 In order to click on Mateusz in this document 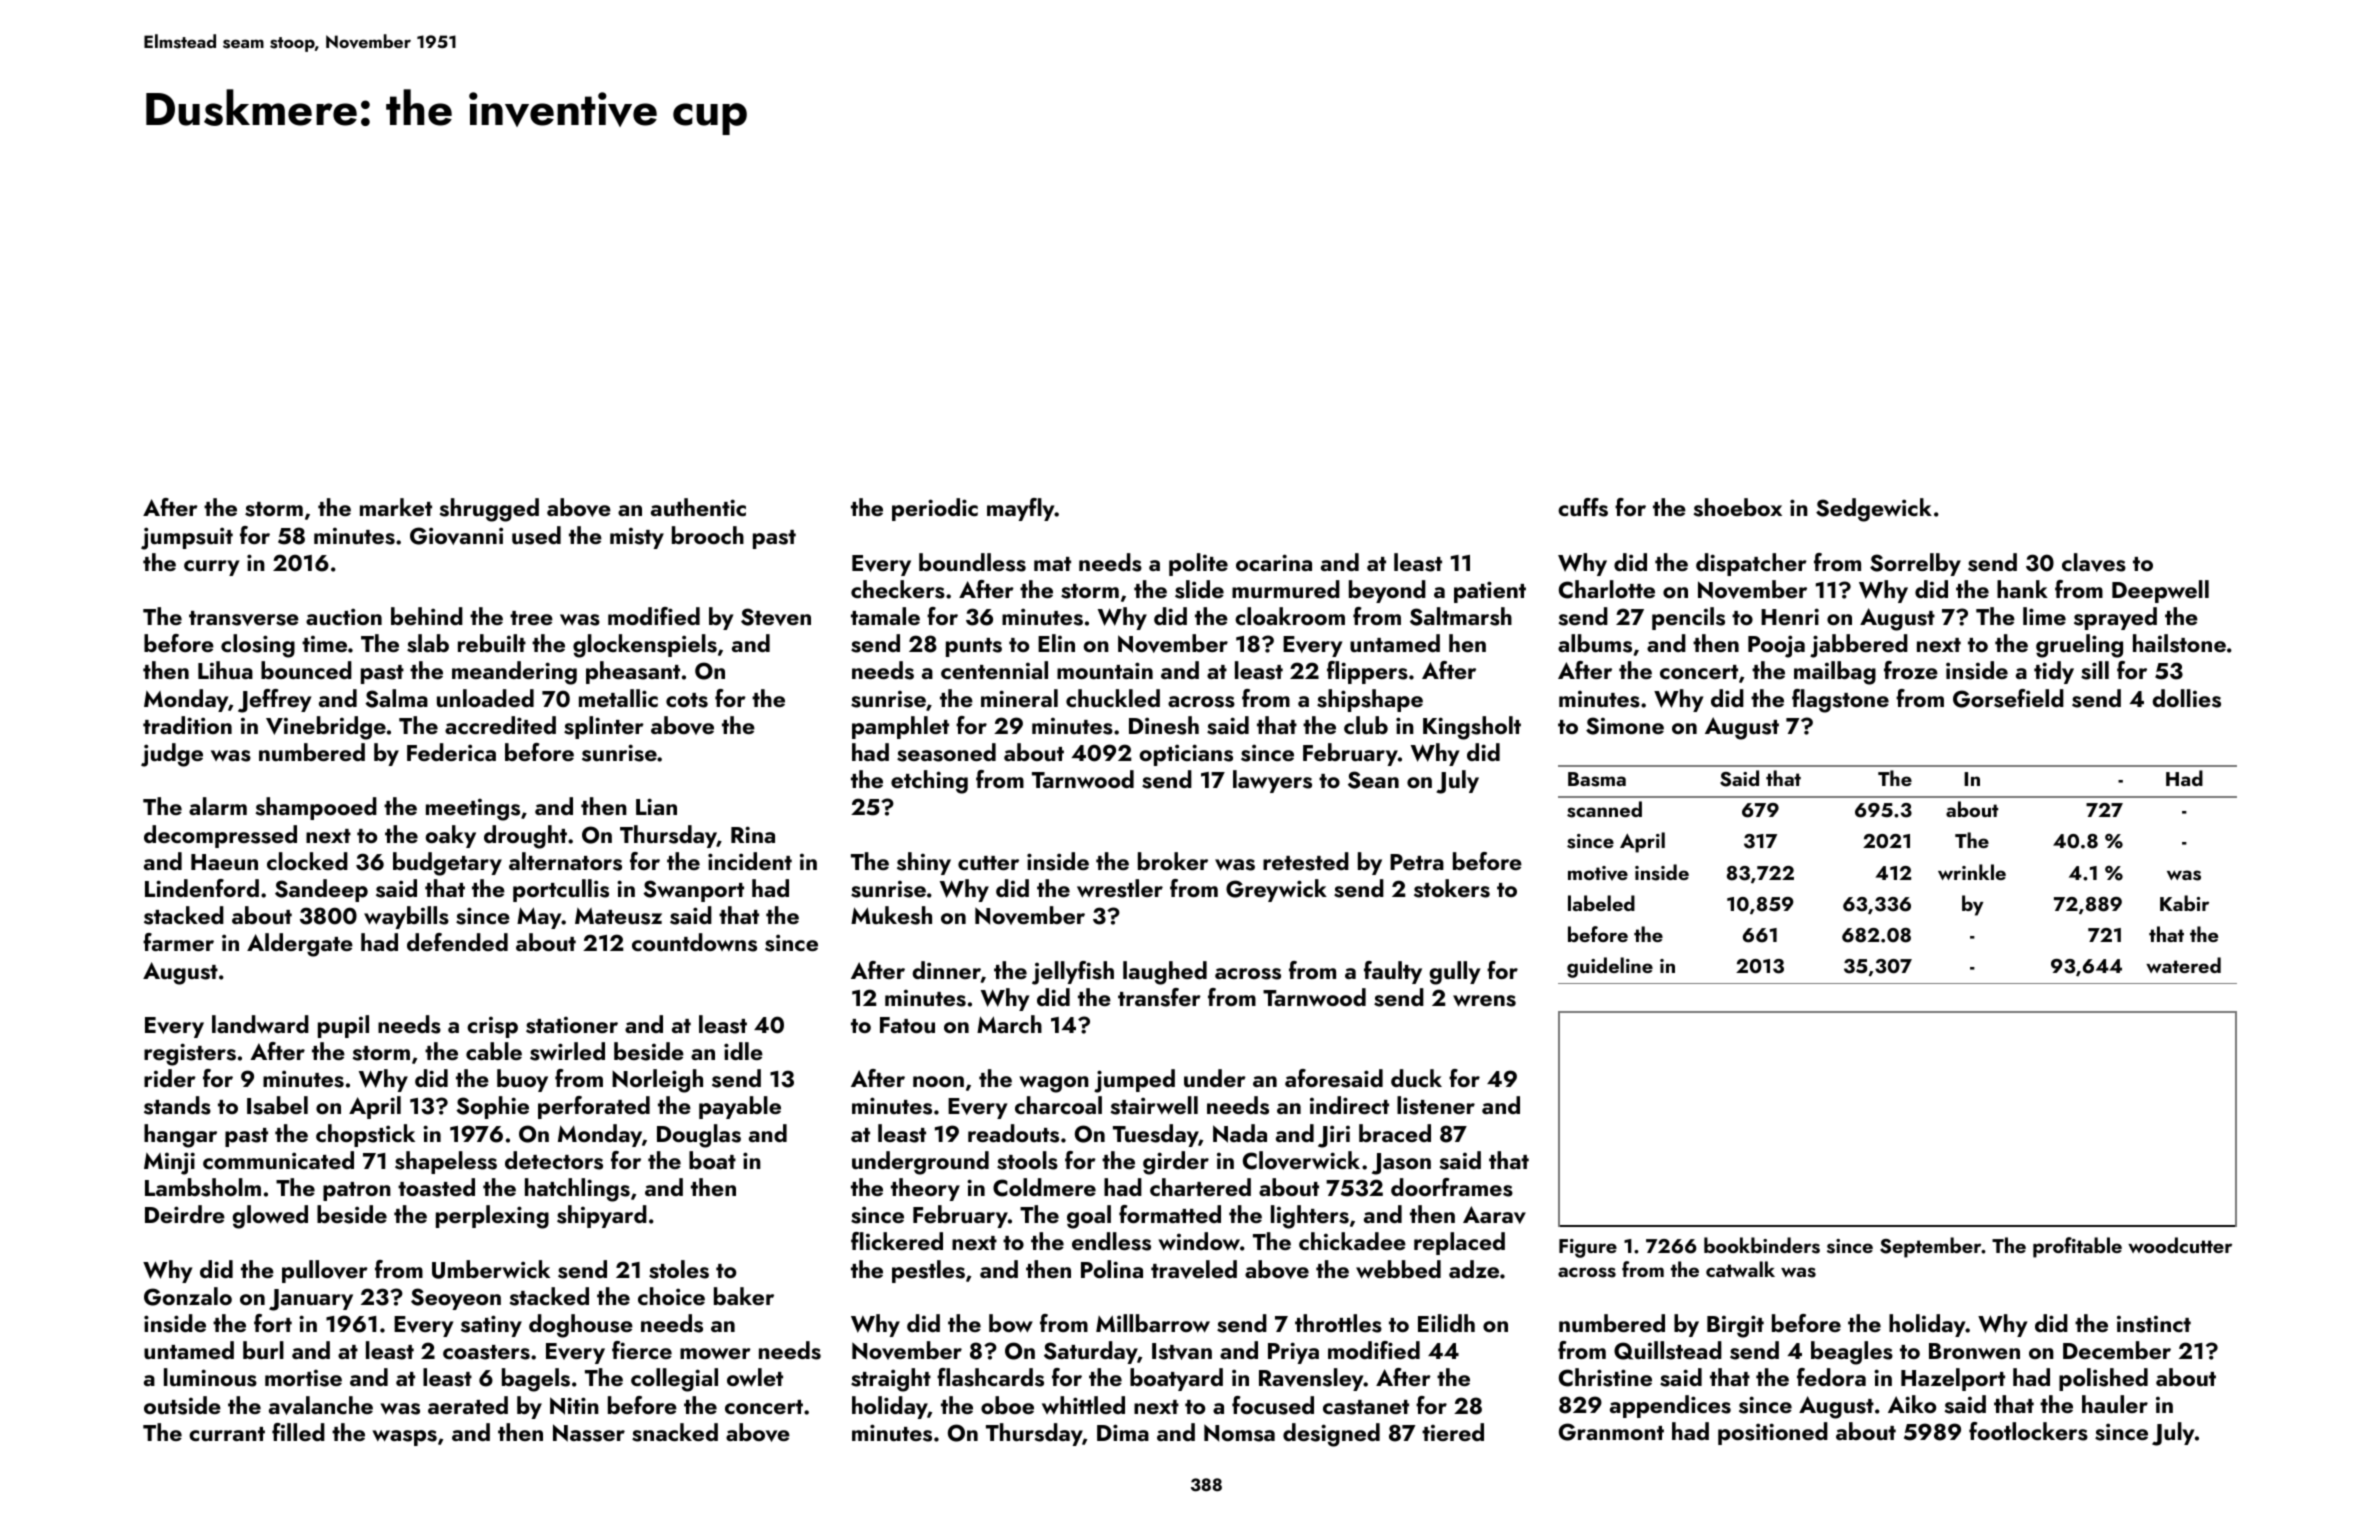, I will do `click(618, 916)`.
